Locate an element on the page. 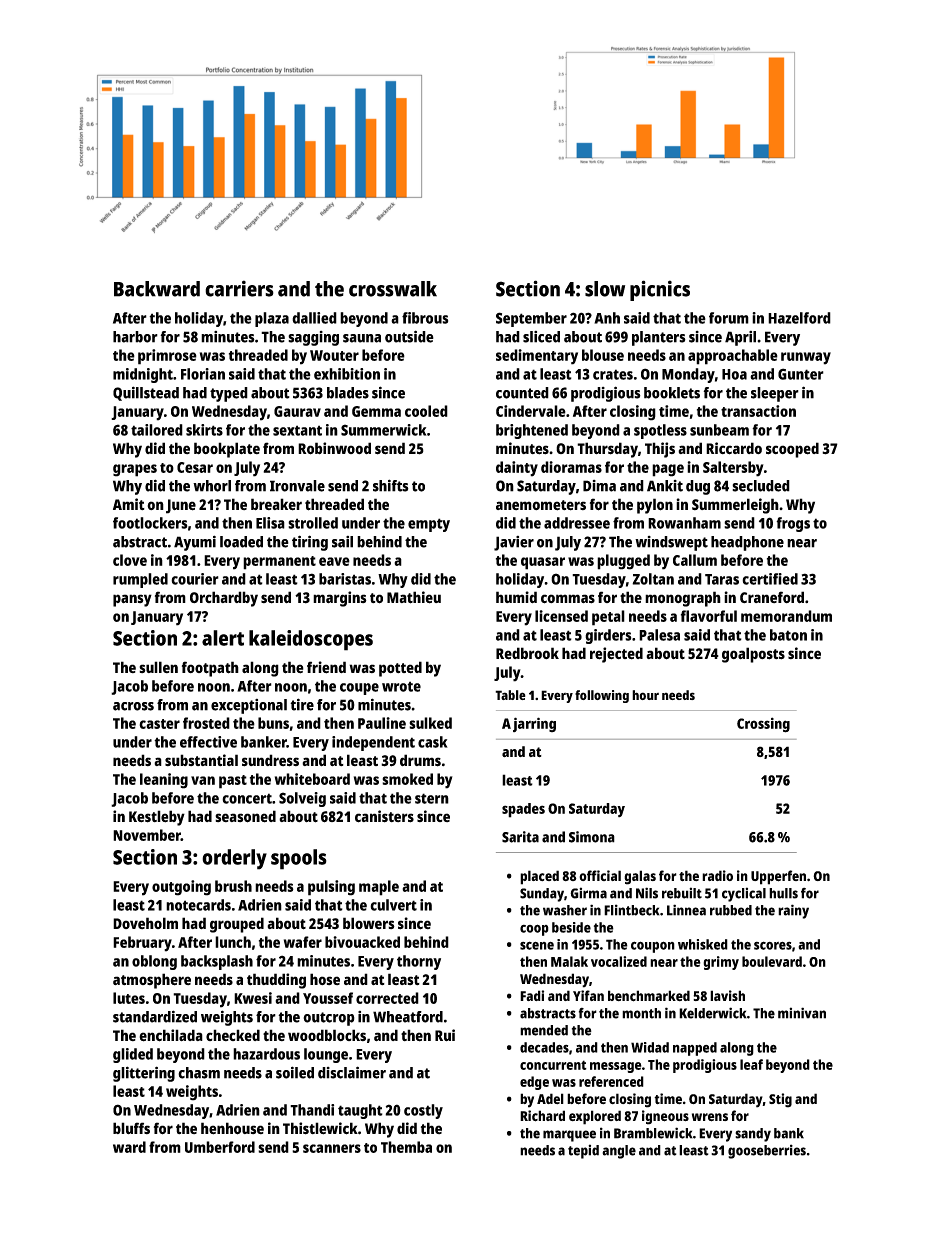  empty is located at coordinates (429, 525).
